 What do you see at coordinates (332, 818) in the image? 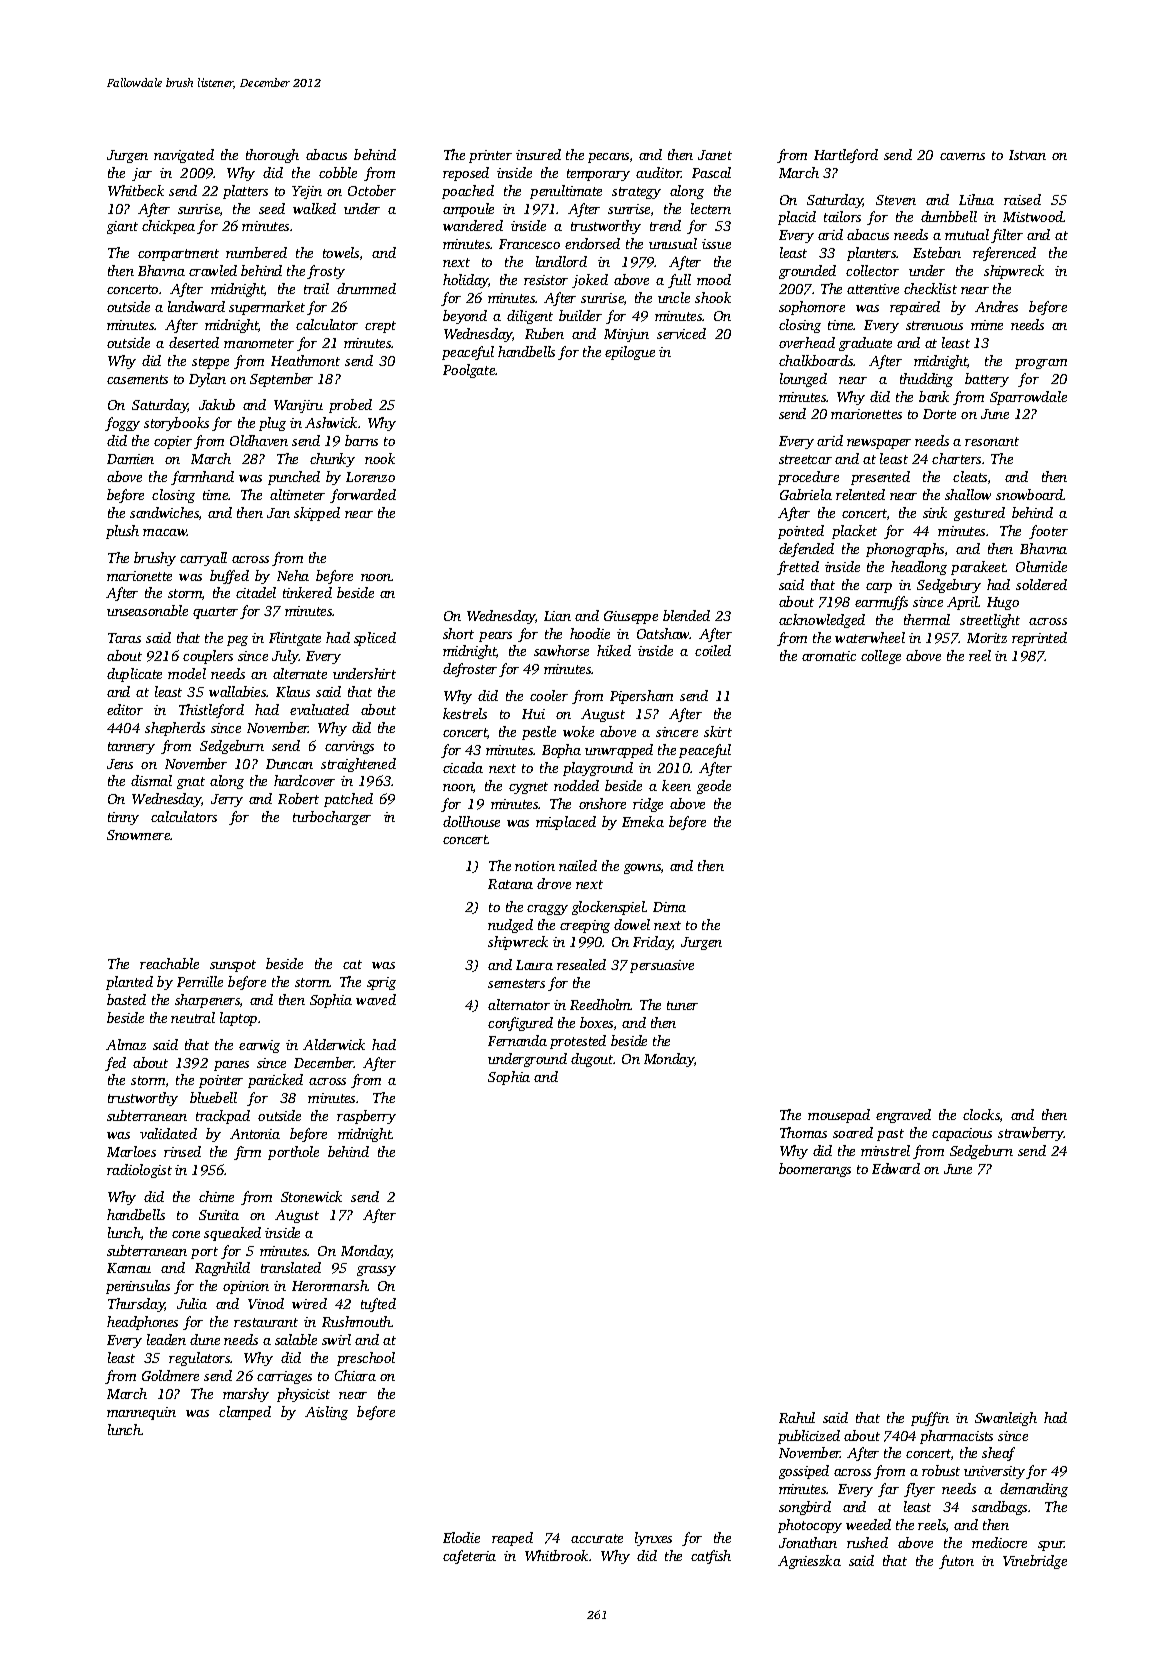
I see `turbocharger` at bounding box center [332, 818].
